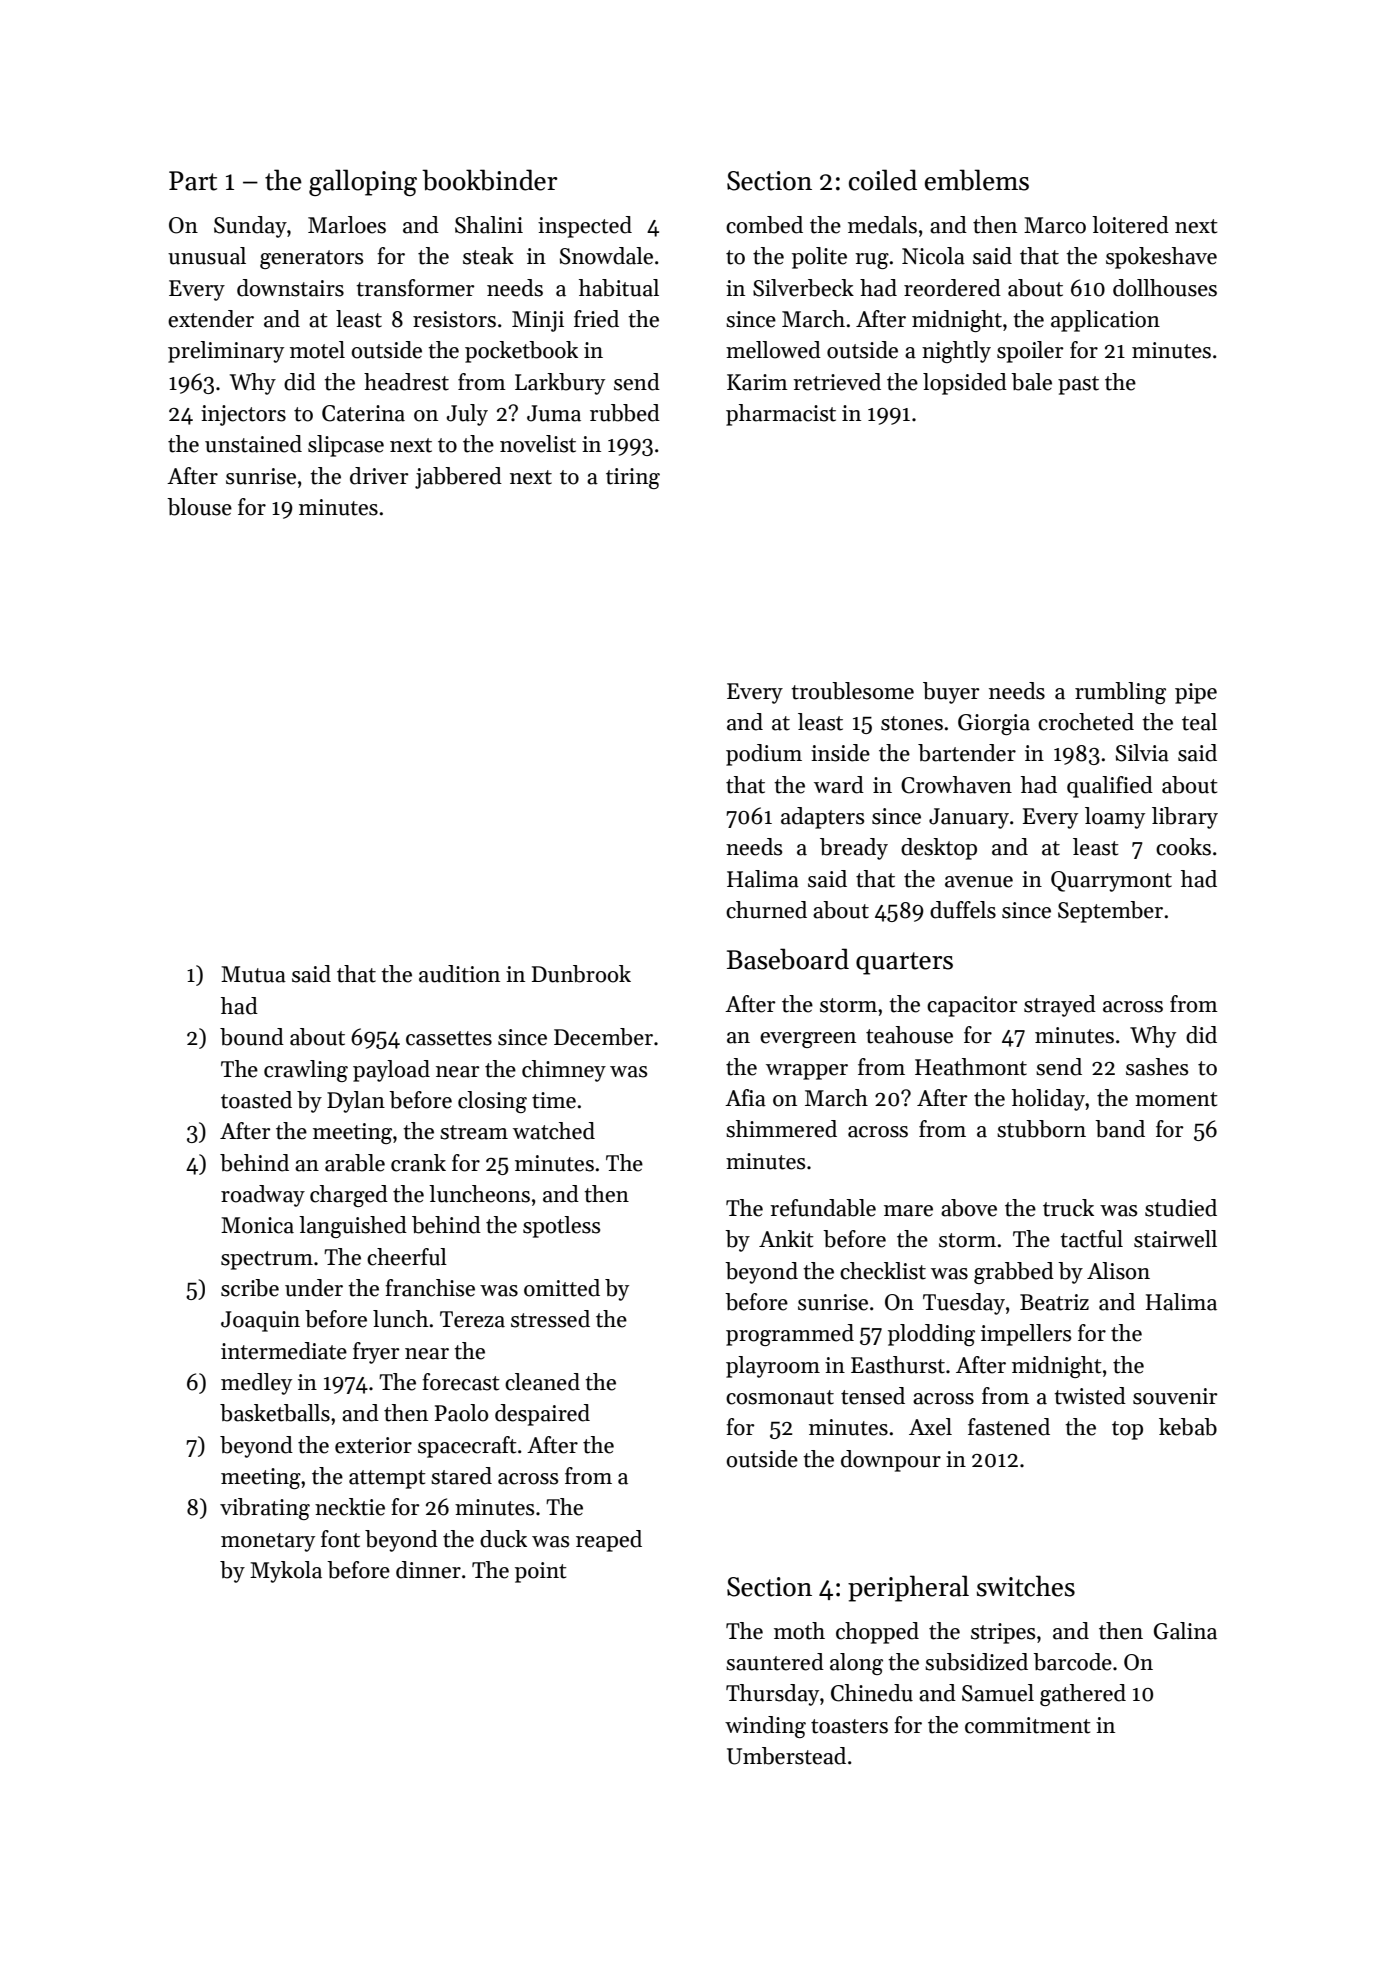  I want to click on capacitor, so click(972, 1006).
